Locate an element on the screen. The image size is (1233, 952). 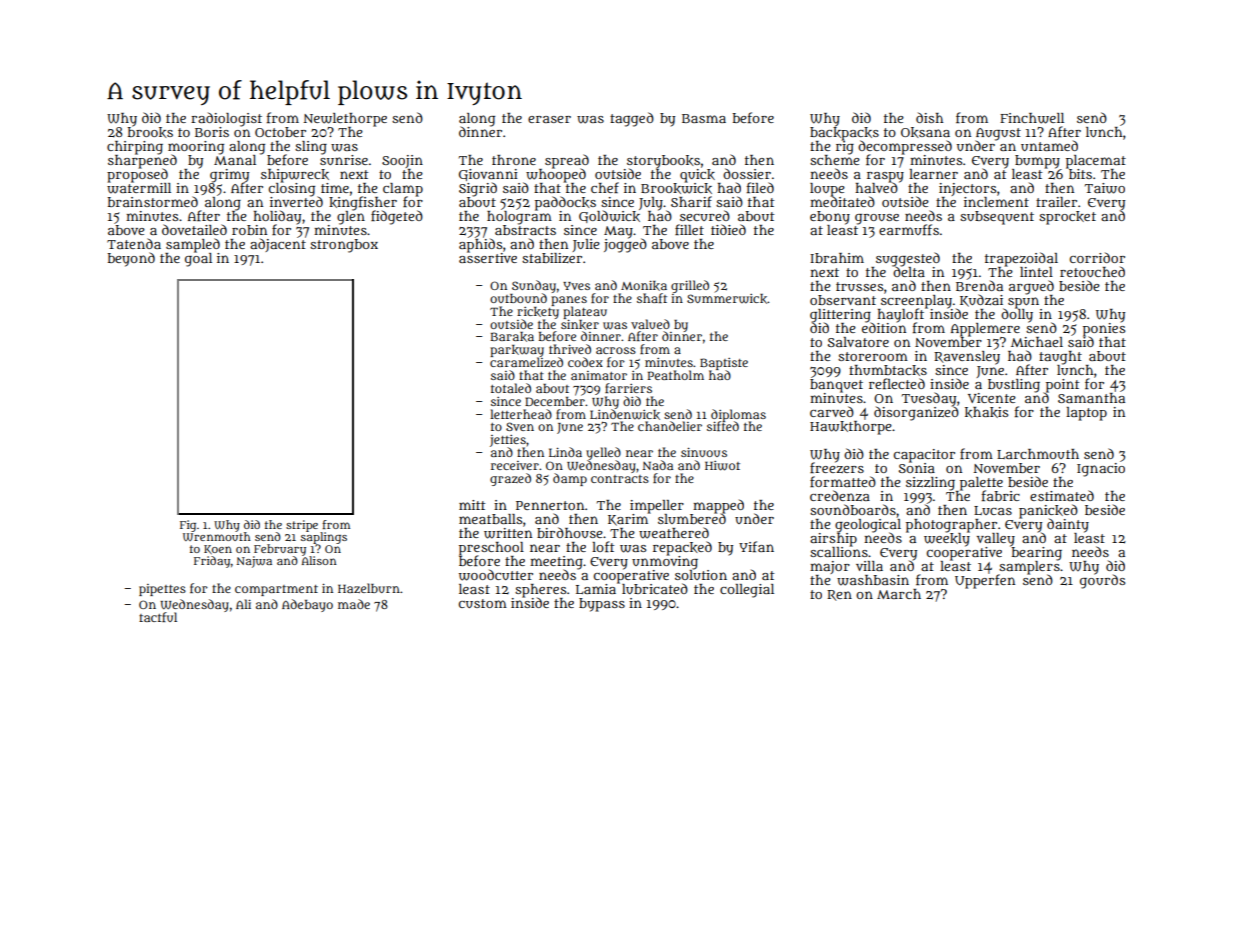
Sven is located at coordinates (520, 426).
